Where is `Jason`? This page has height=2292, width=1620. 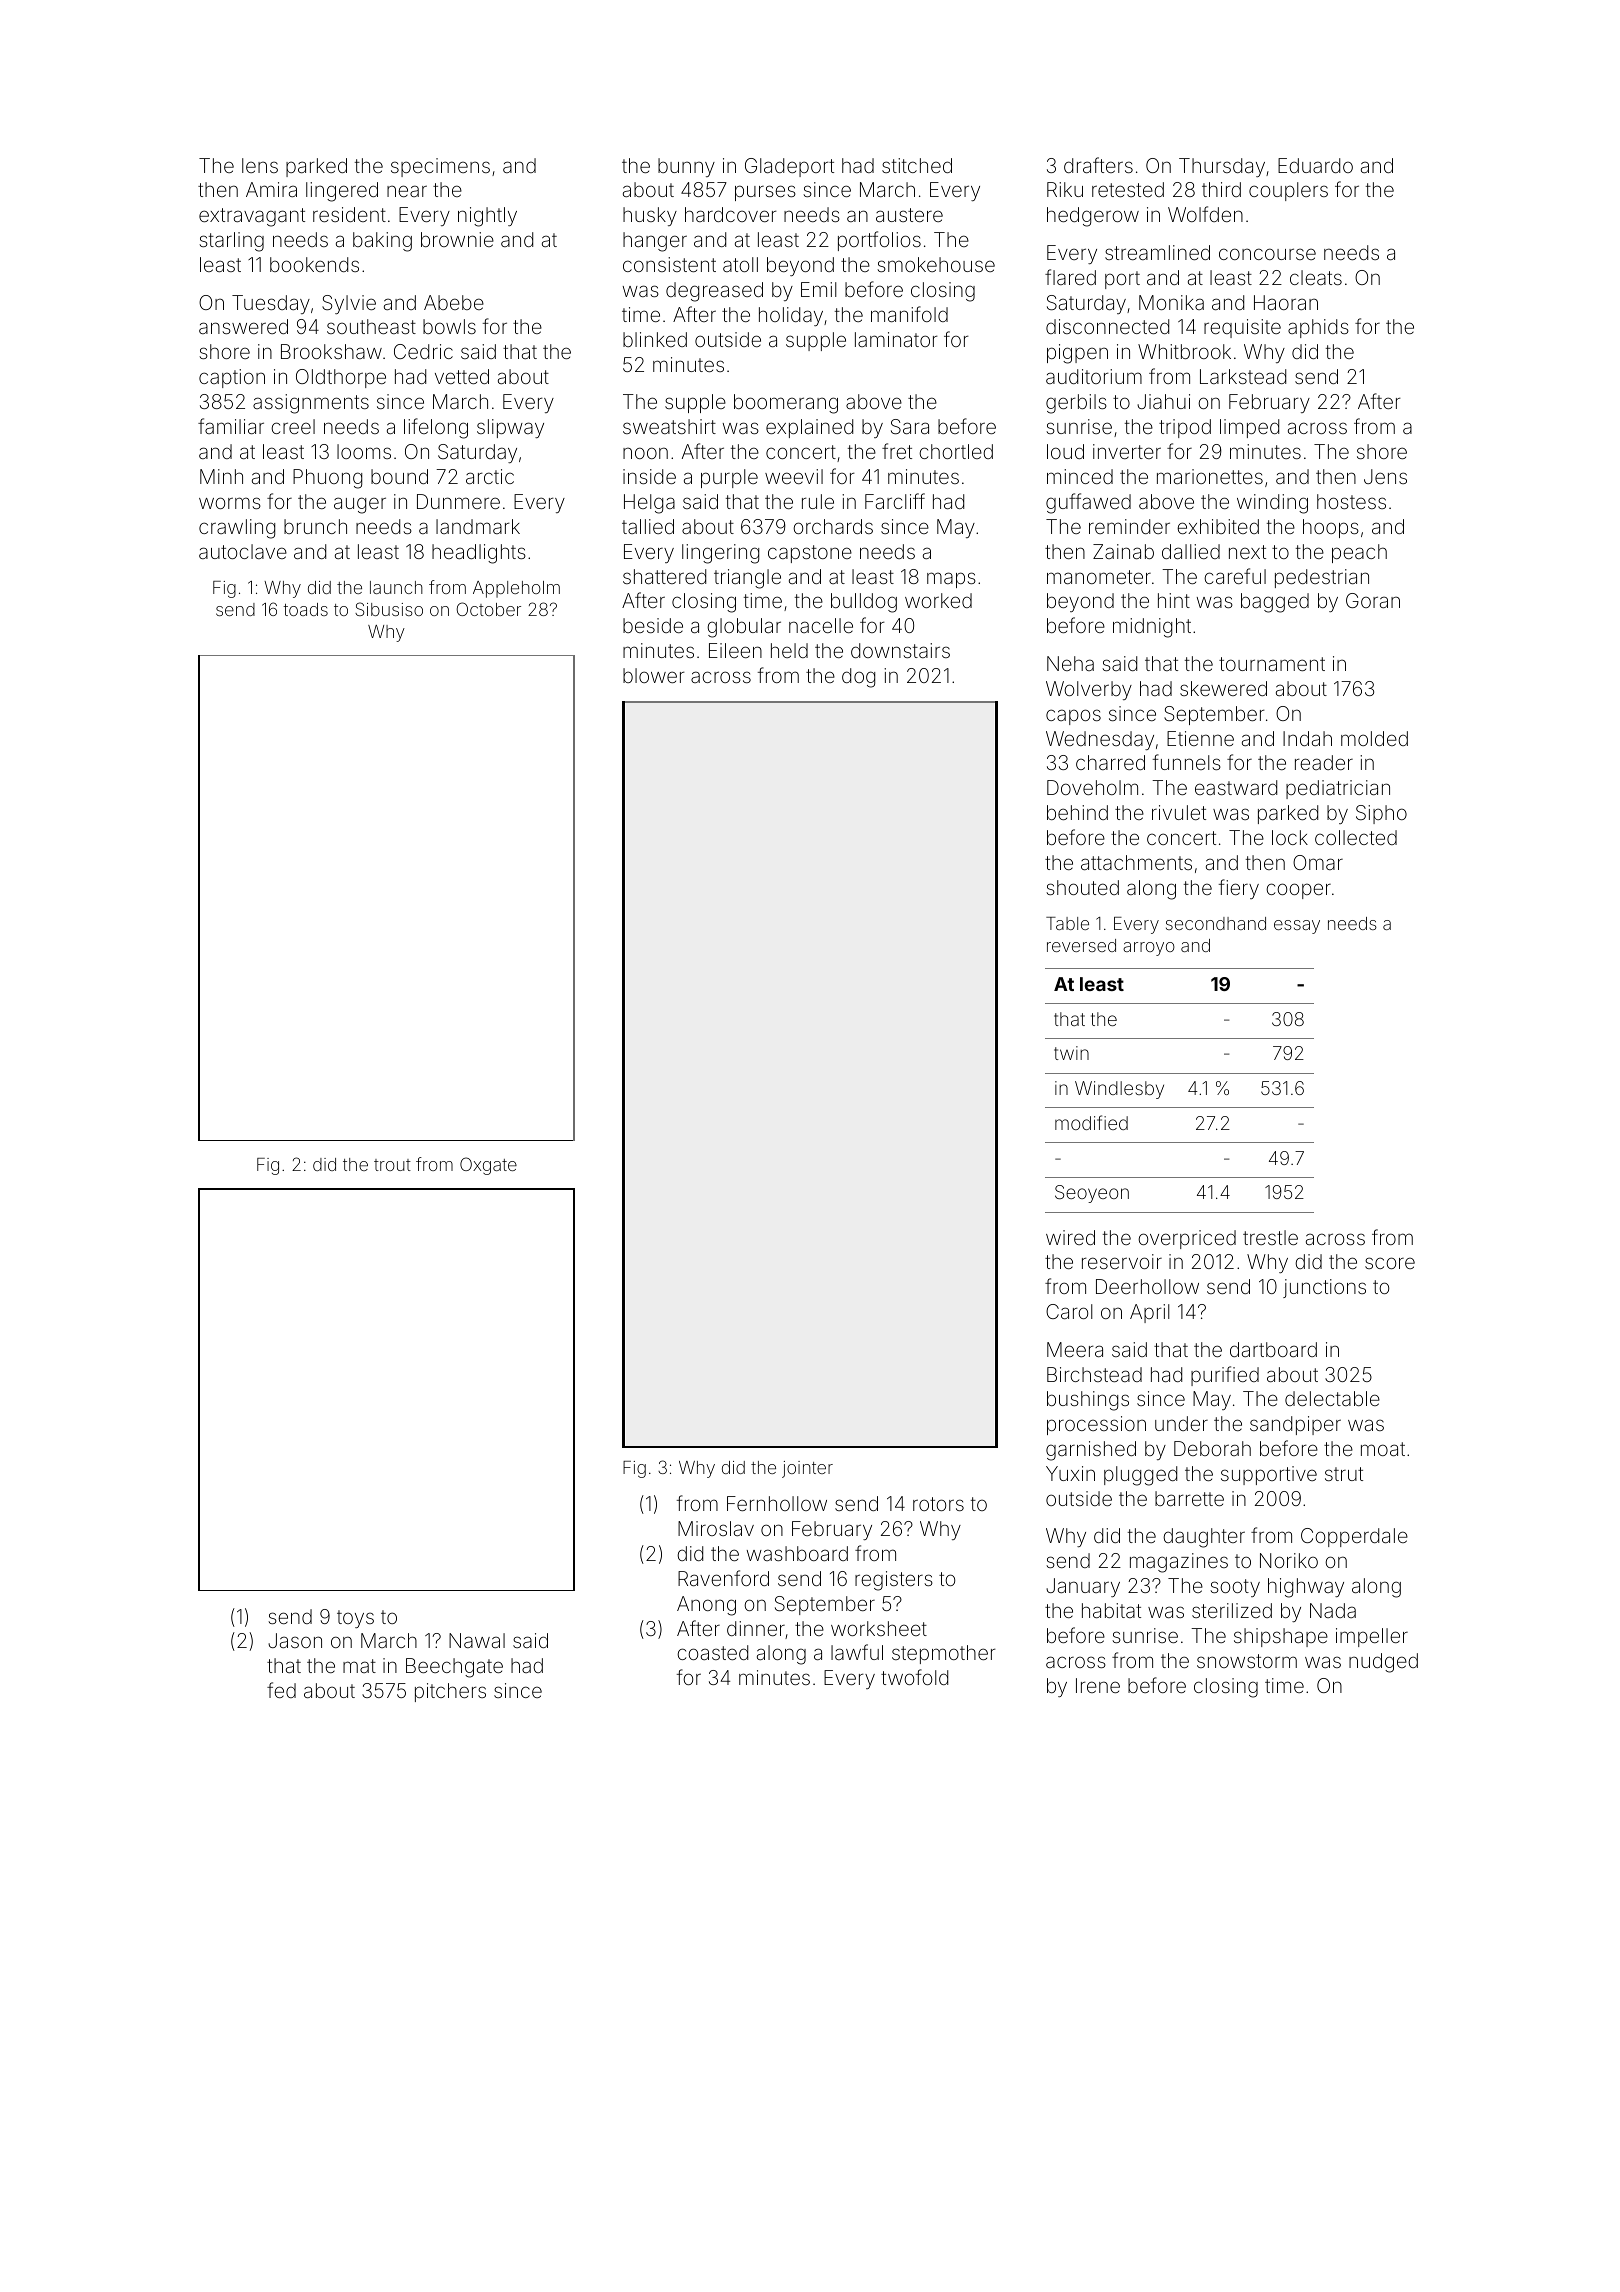
Jason is located at coordinates (295, 1640).
